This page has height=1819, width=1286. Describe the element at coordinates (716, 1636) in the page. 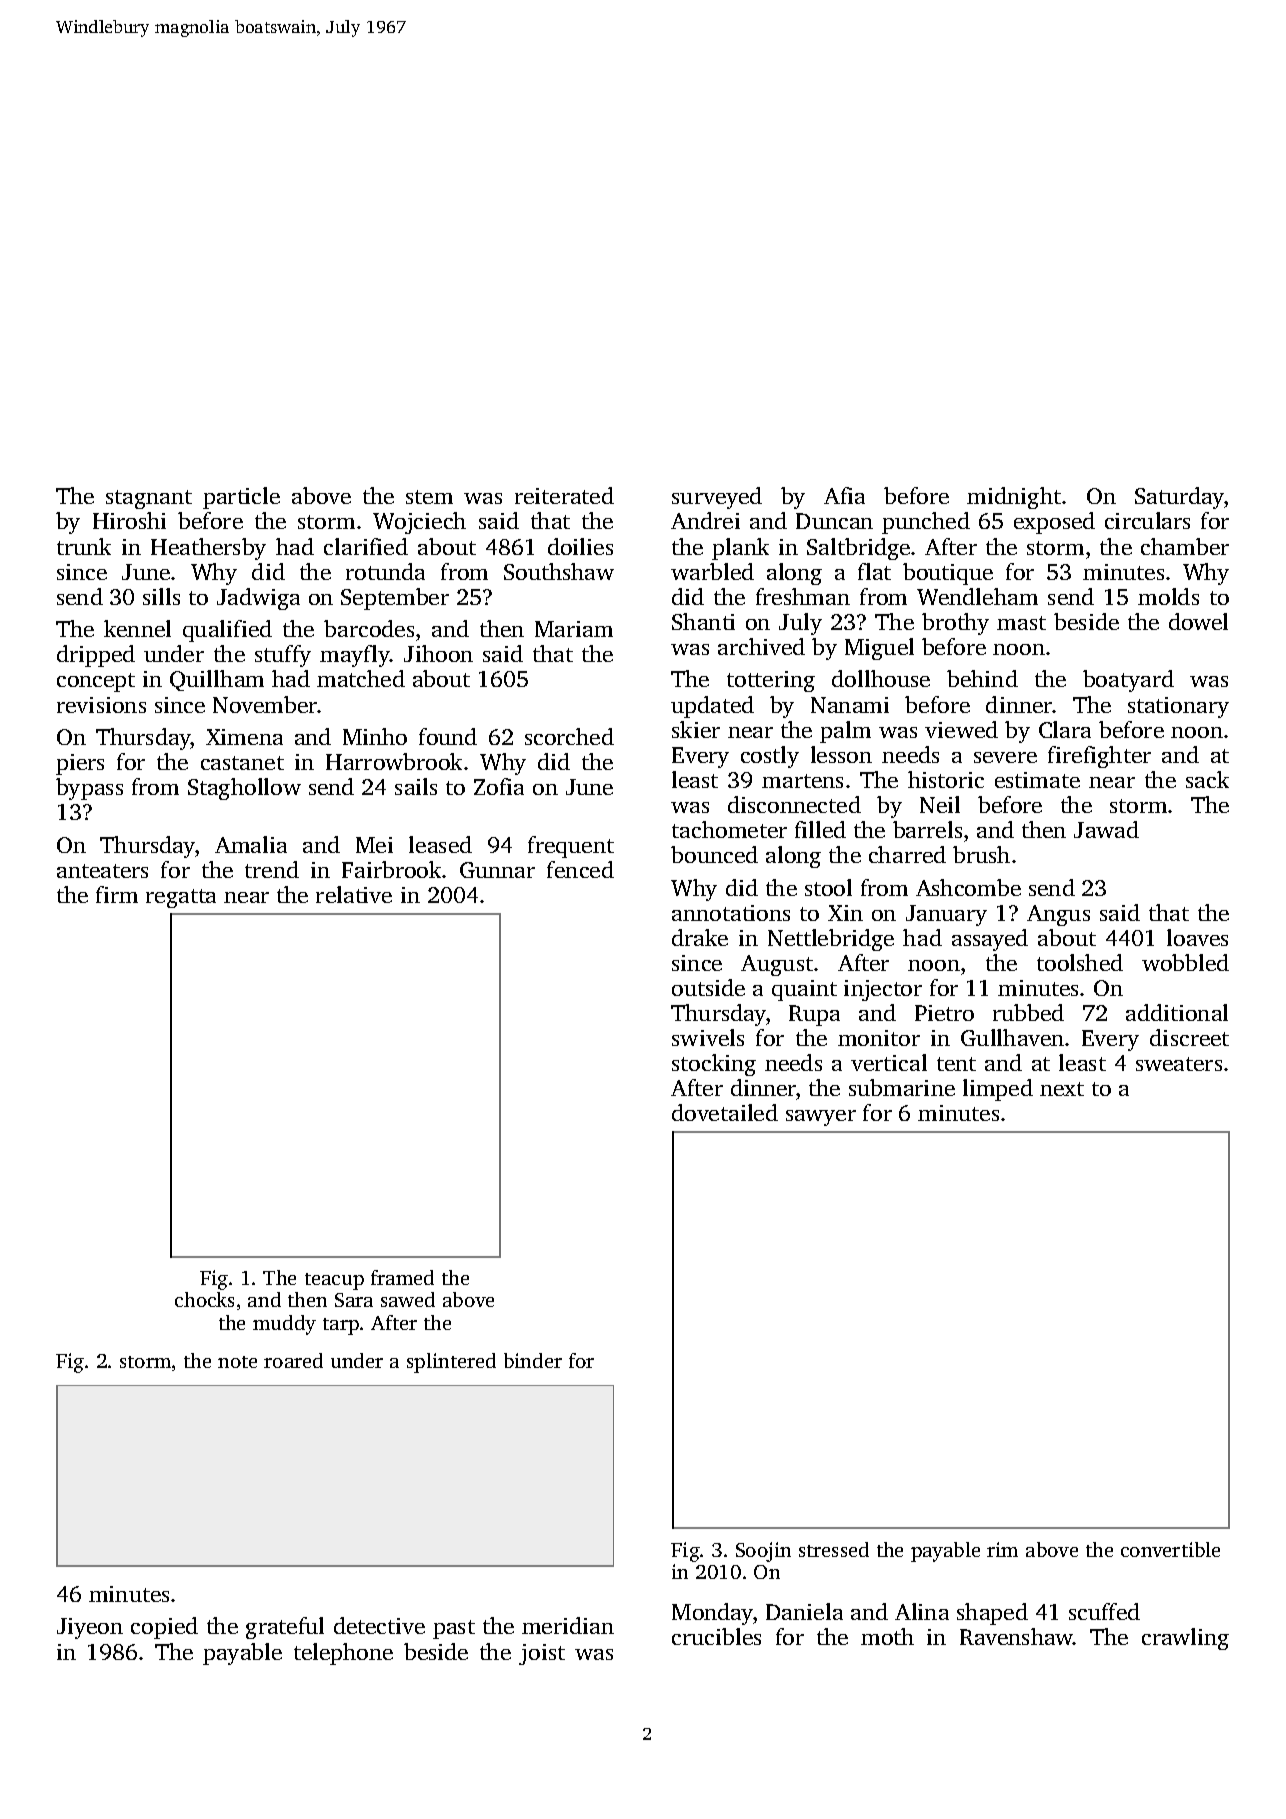

I see `crucibles` at that location.
